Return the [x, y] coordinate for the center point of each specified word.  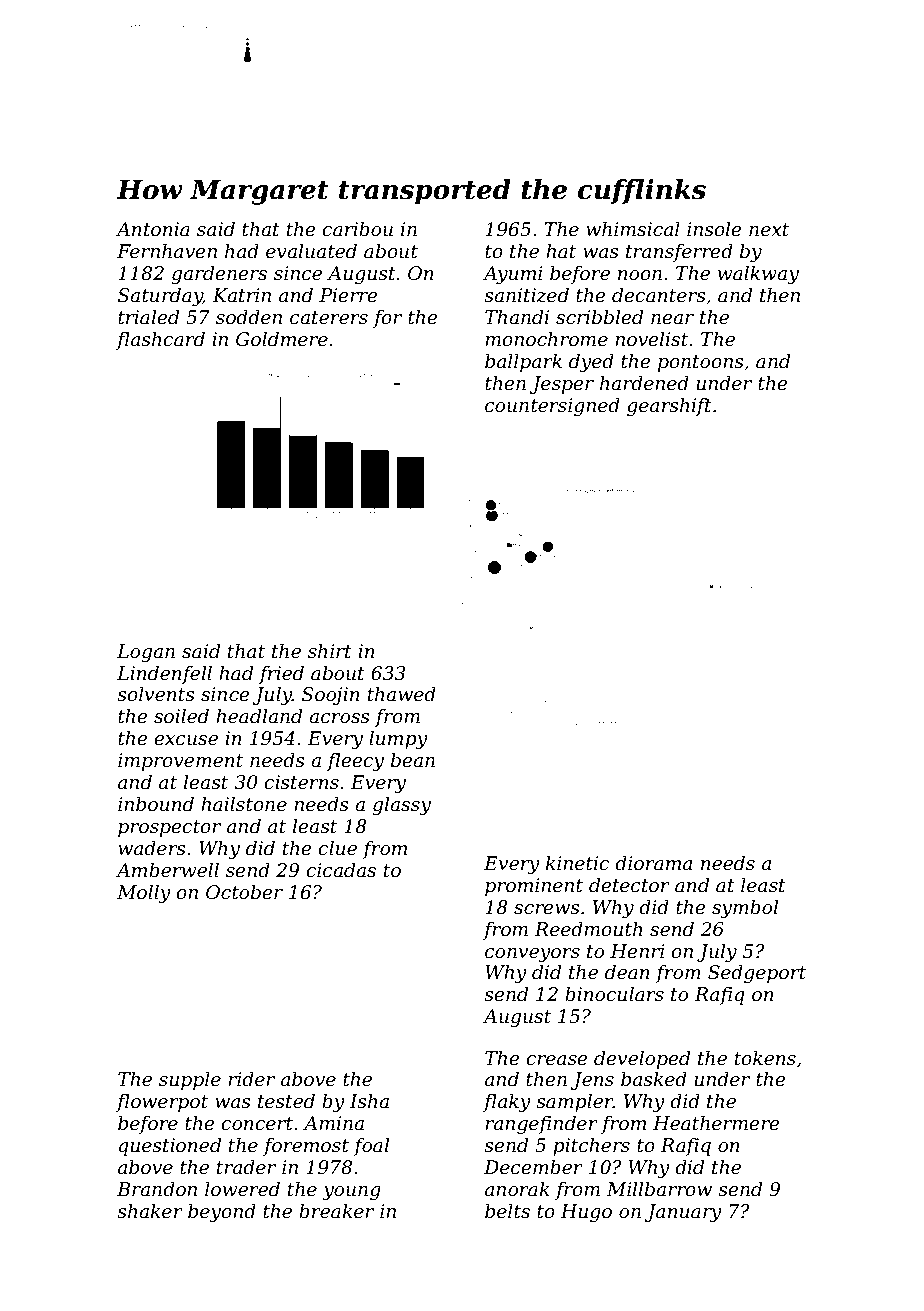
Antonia [153, 229]
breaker [336, 1211]
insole [714, 229]
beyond [222, 1212]
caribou [357, 229]
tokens [765, 1058]
